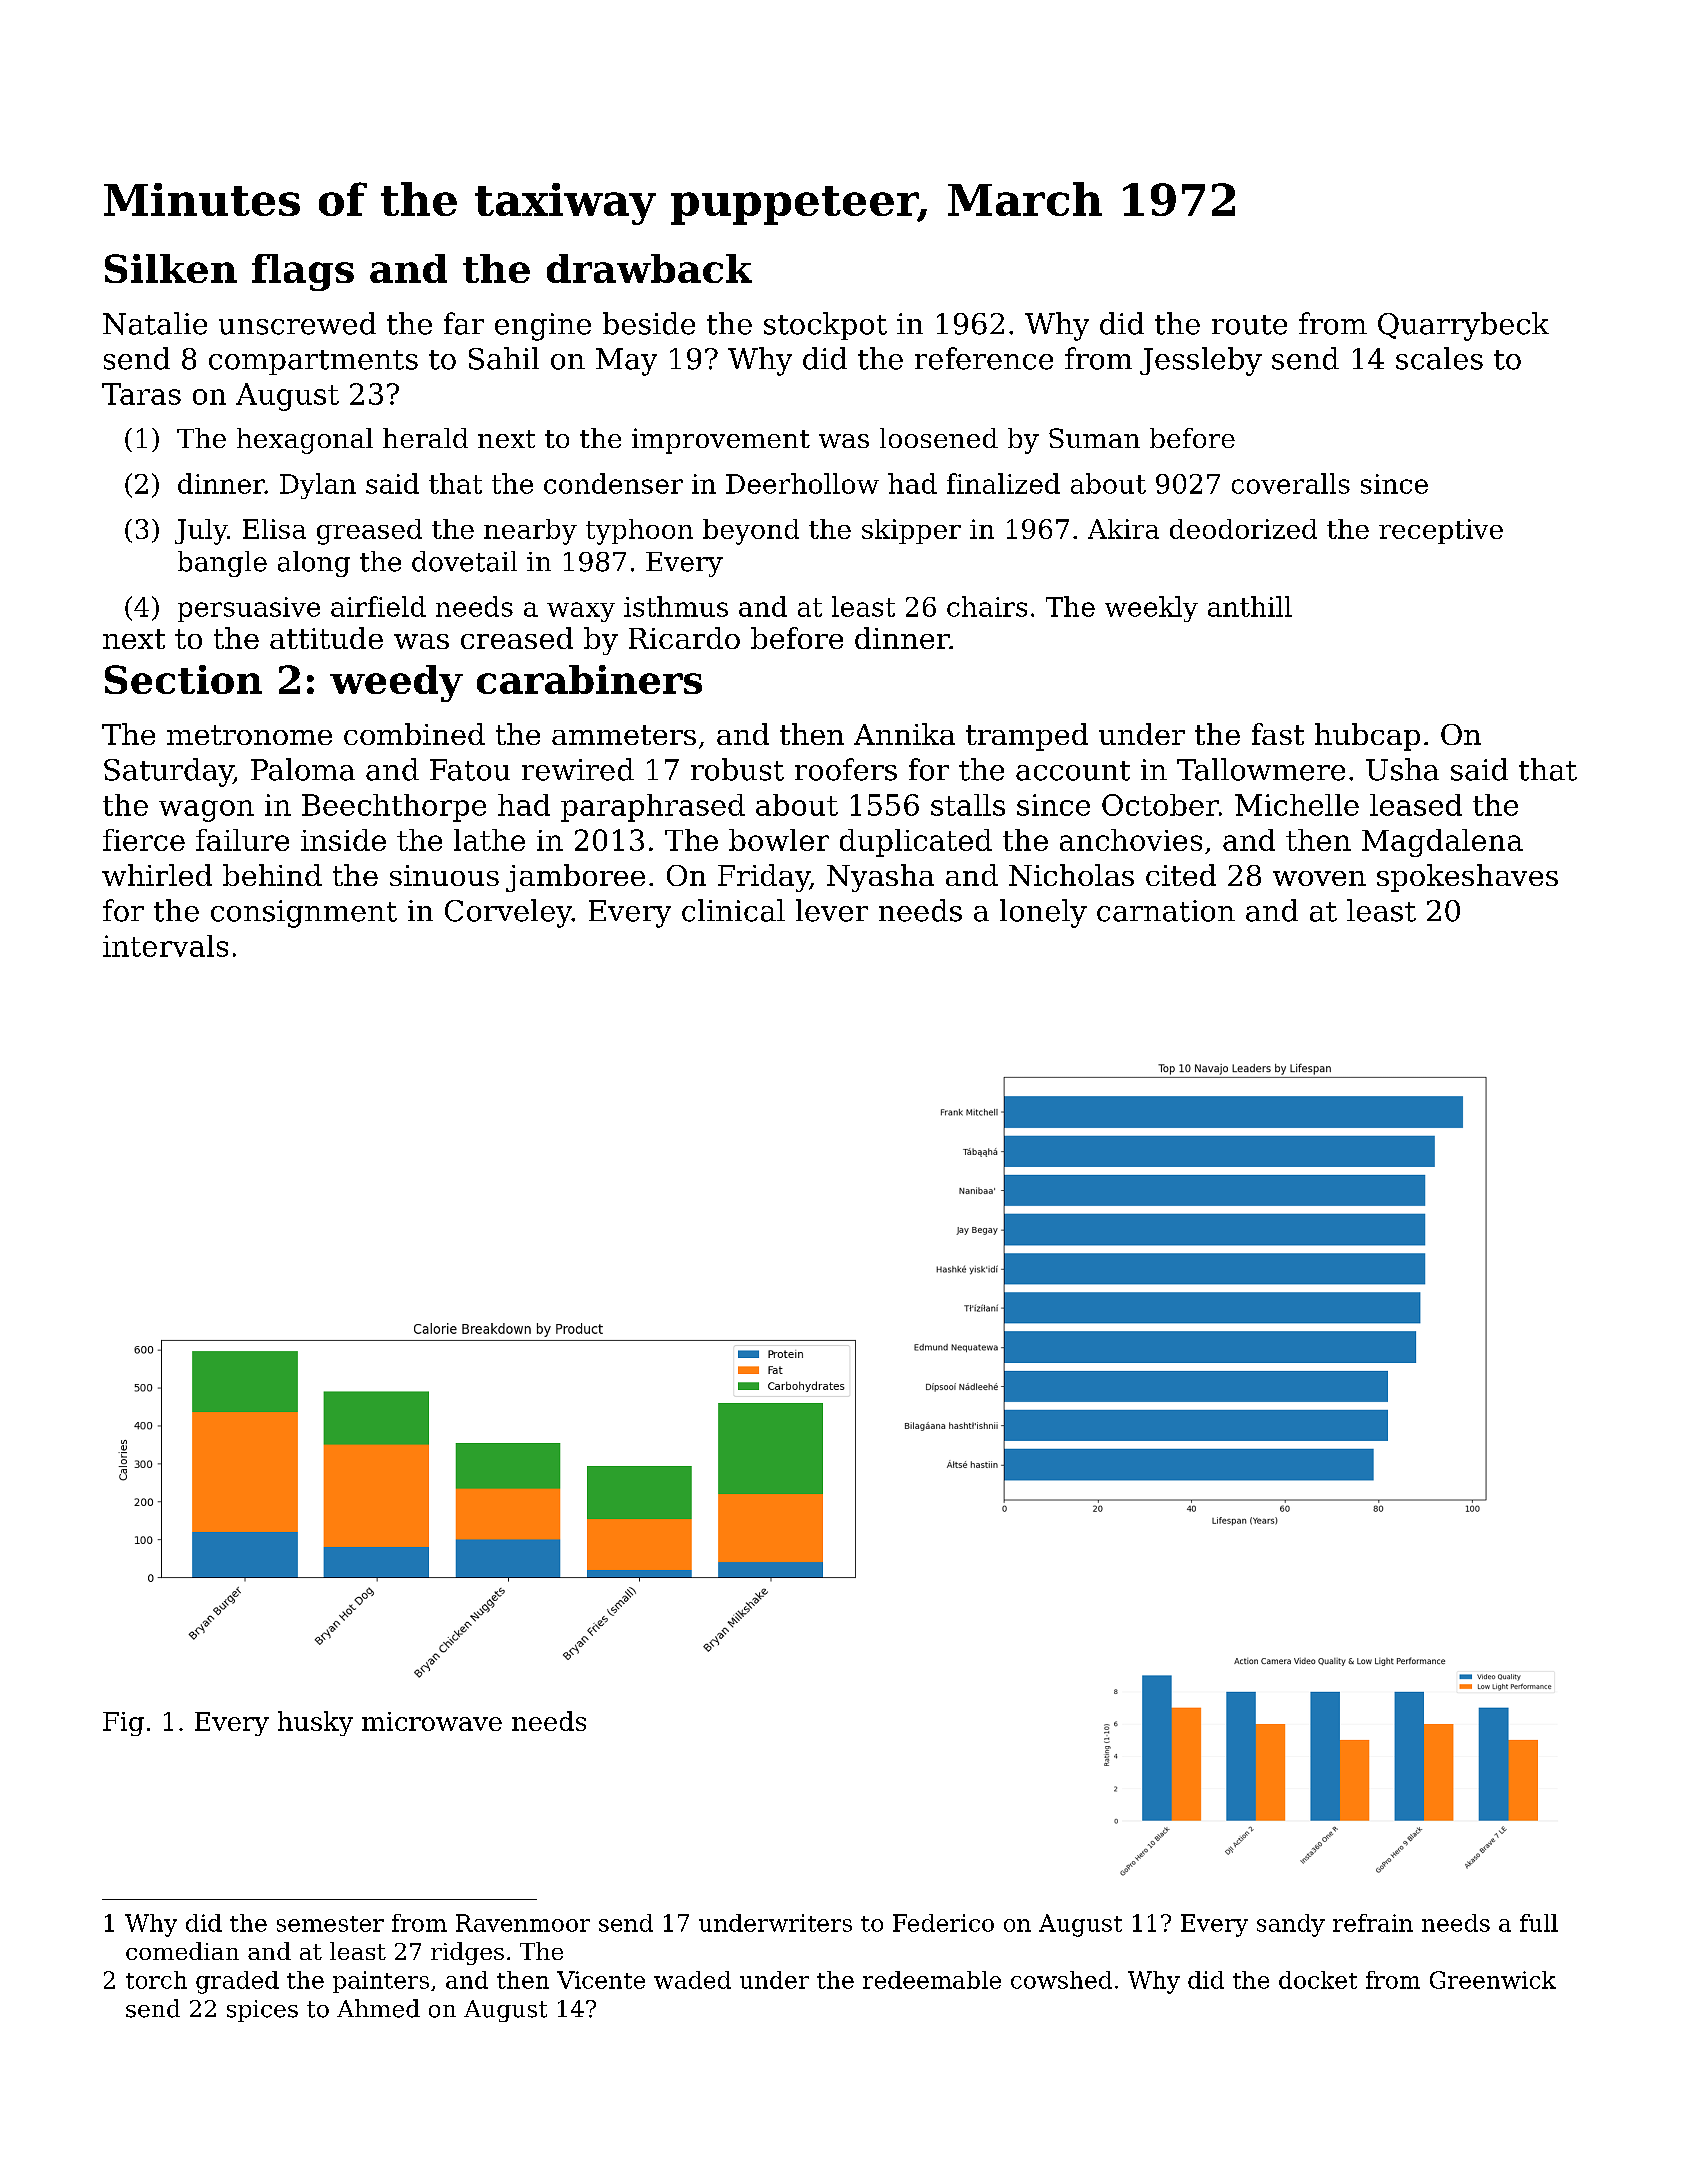  I want to click on receptive, so click(1441, 531).
